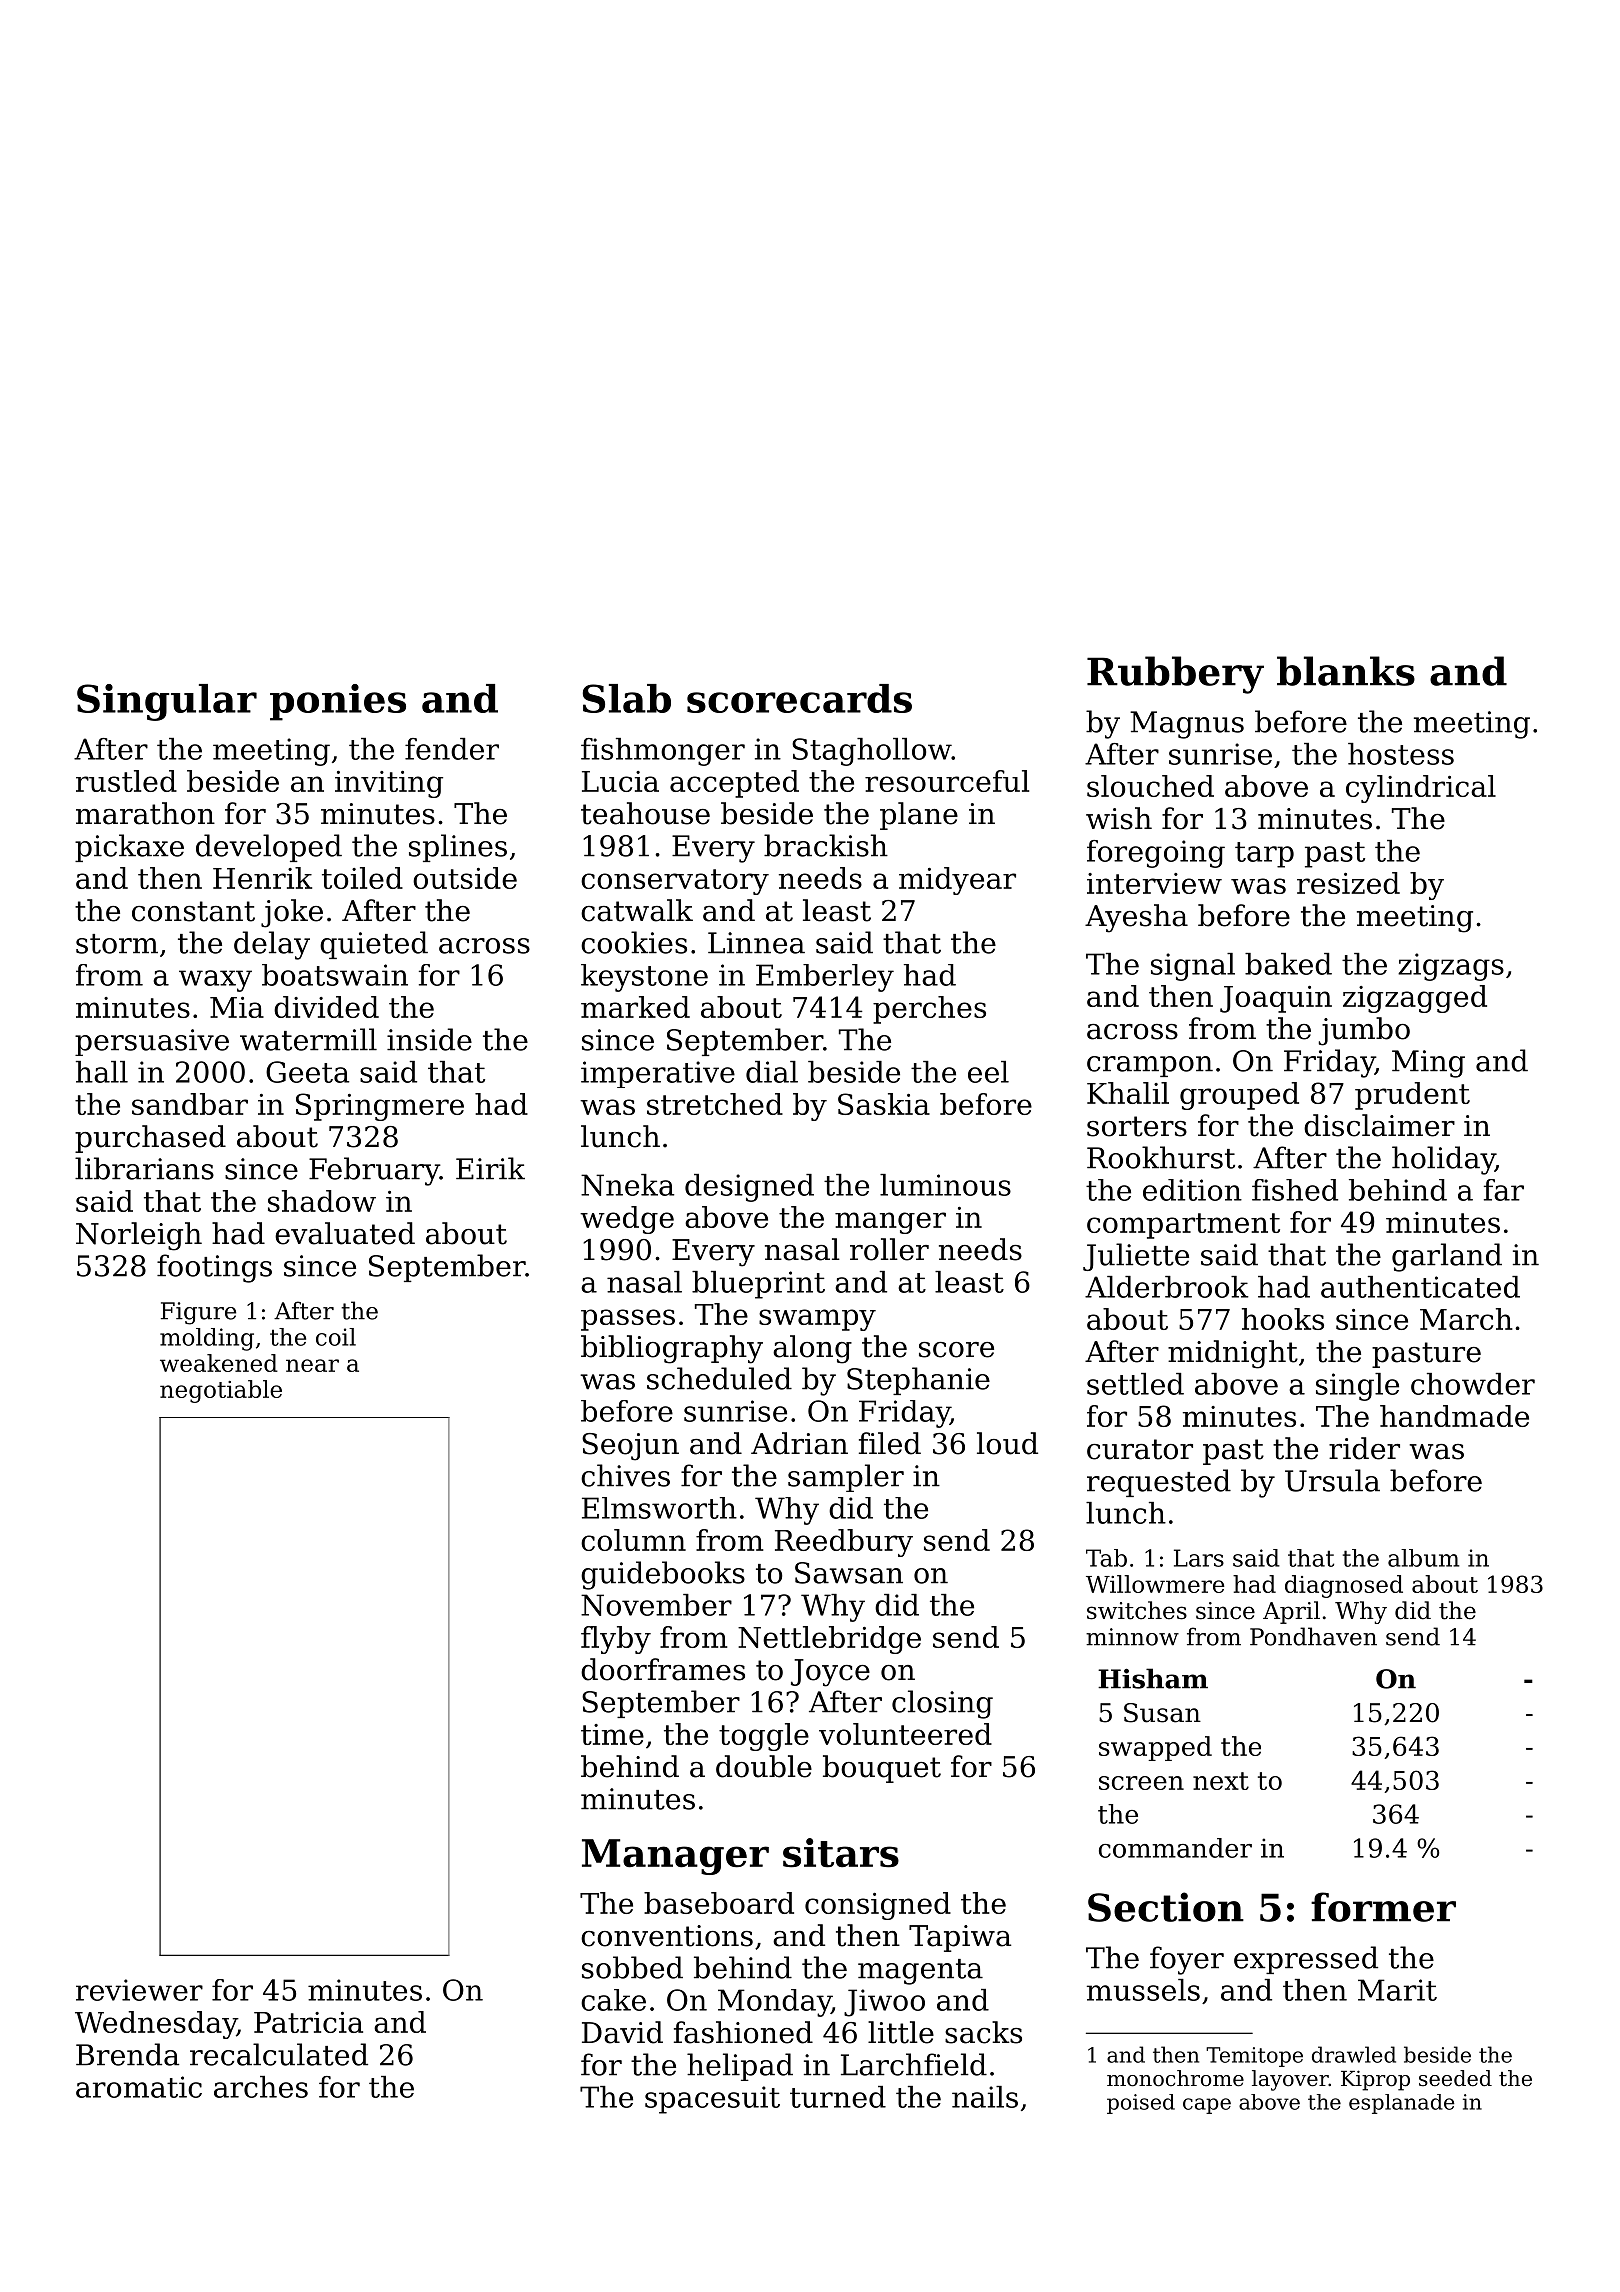  Describe the element at coordinates (167, 702) in the screenshot. I see `Singular` at that location.
